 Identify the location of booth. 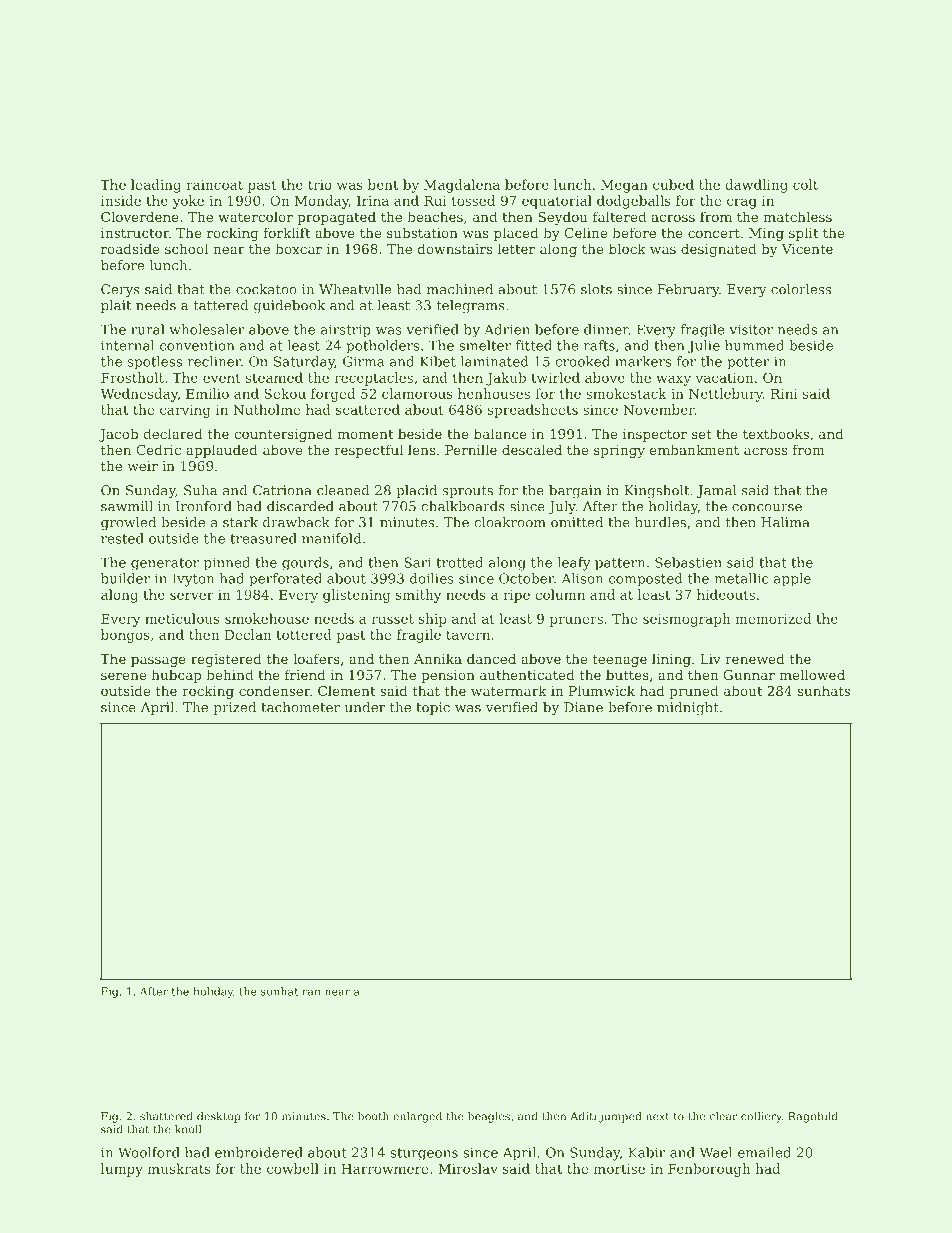
(373, 1116).
